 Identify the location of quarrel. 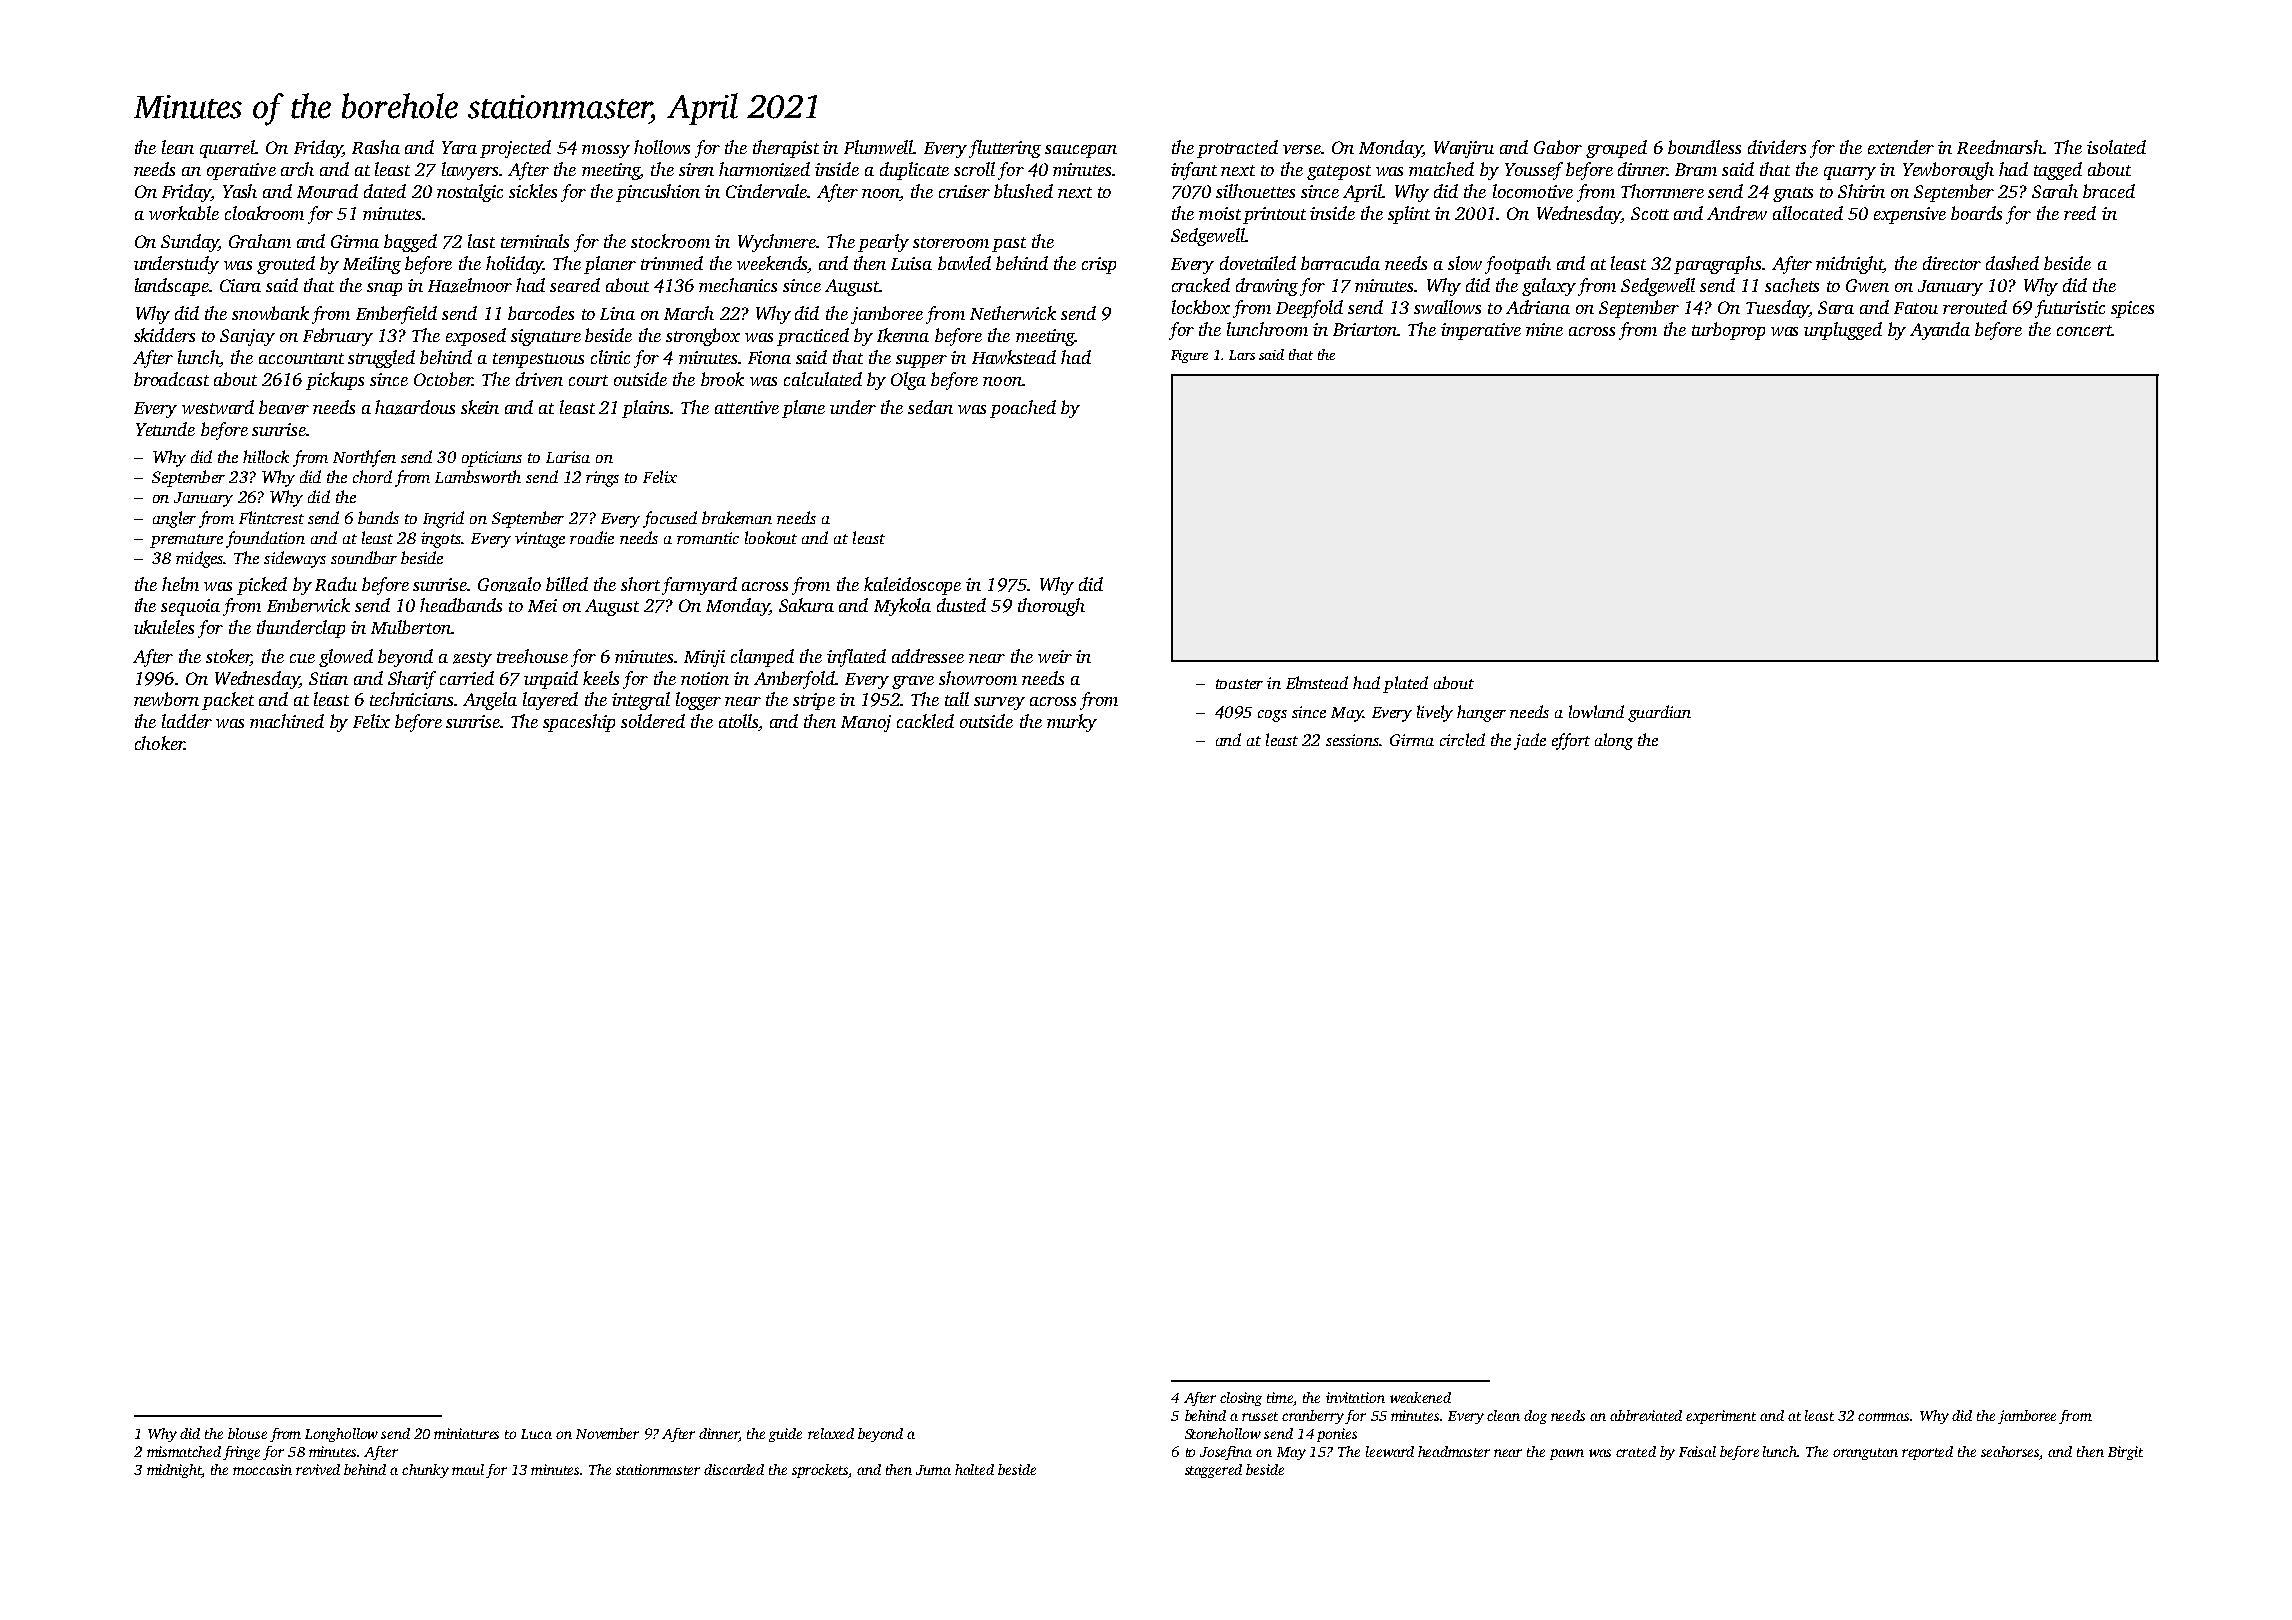
(227, 149).
